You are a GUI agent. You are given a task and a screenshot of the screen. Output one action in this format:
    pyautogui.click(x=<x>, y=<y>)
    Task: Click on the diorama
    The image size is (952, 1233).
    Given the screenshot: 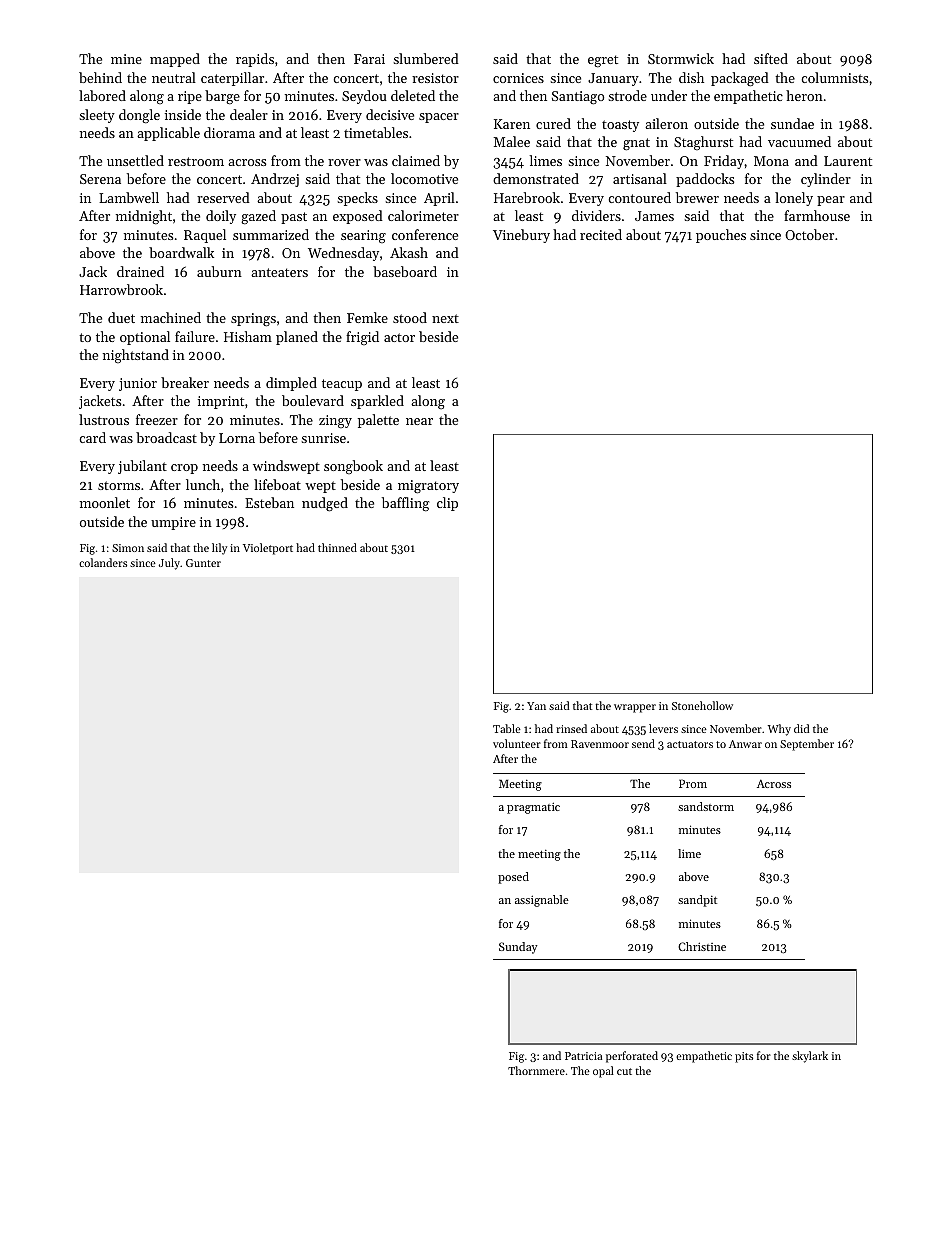 What is the action you would take?
    pyautogui.click(x=229, y=132)
